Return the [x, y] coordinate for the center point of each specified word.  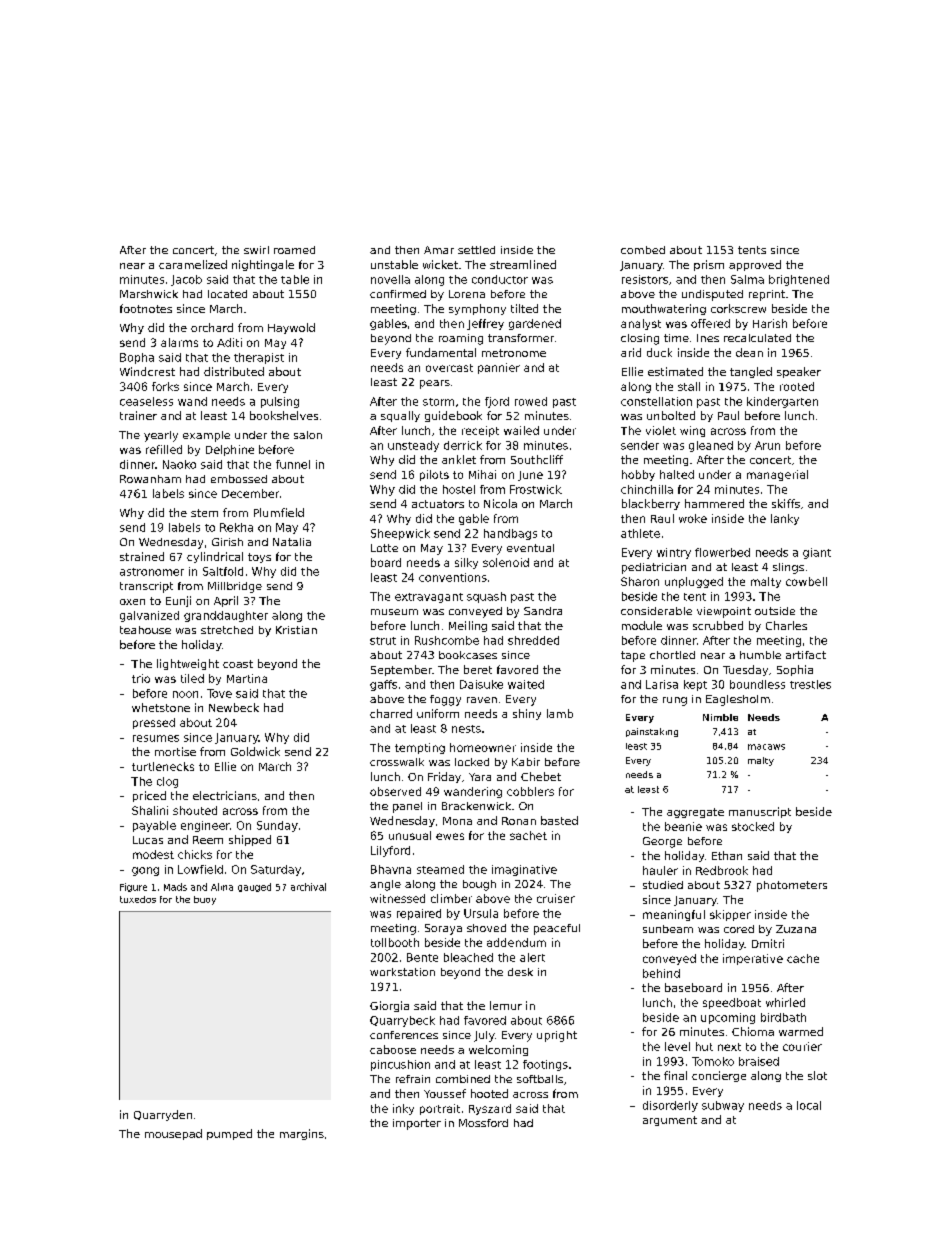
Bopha [137, 358]
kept [695, 685]
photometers [792, 886]
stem [204, 513]
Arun [767, 445]
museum [394, 612]
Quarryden [163, 1115]
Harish [770, 323]
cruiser [556, 898]
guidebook [453, 416]
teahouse [145, 630]
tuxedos [138, 899]
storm [438, 402]
